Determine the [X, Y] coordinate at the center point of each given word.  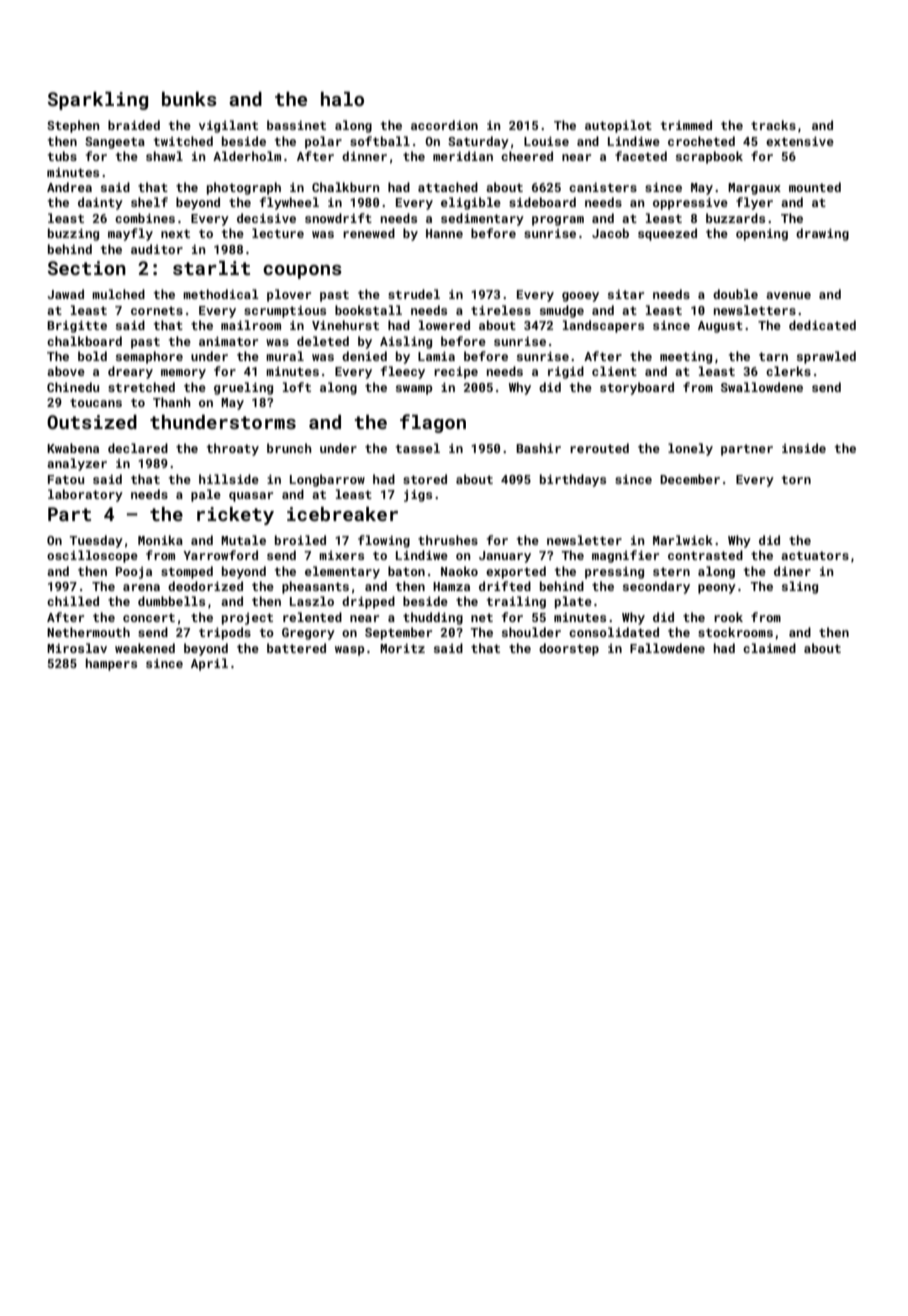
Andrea [69, 187]
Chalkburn [345, 187]
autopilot [618, 126]
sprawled [826, 357]
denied [364, 356]
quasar [251, 497]
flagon [433, 423]
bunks [189, 99]
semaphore [149, 357]
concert [149, 617]
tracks [773, 125]
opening [762, 235]
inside [804, 448]
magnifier [625, 556]
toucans [96, 402]
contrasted [705, 555]
